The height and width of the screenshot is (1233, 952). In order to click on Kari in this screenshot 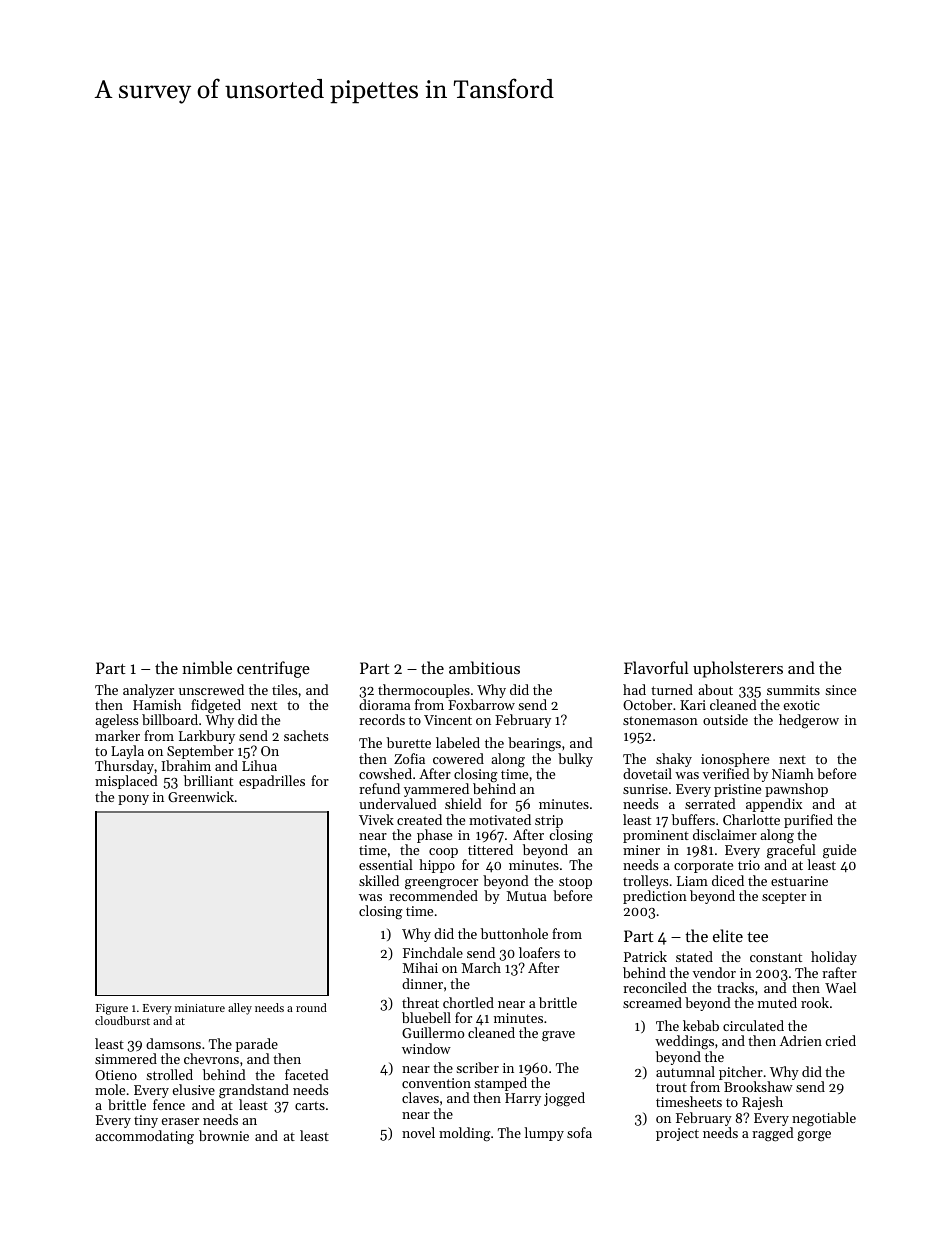, I will do `click(693, 705)`.
